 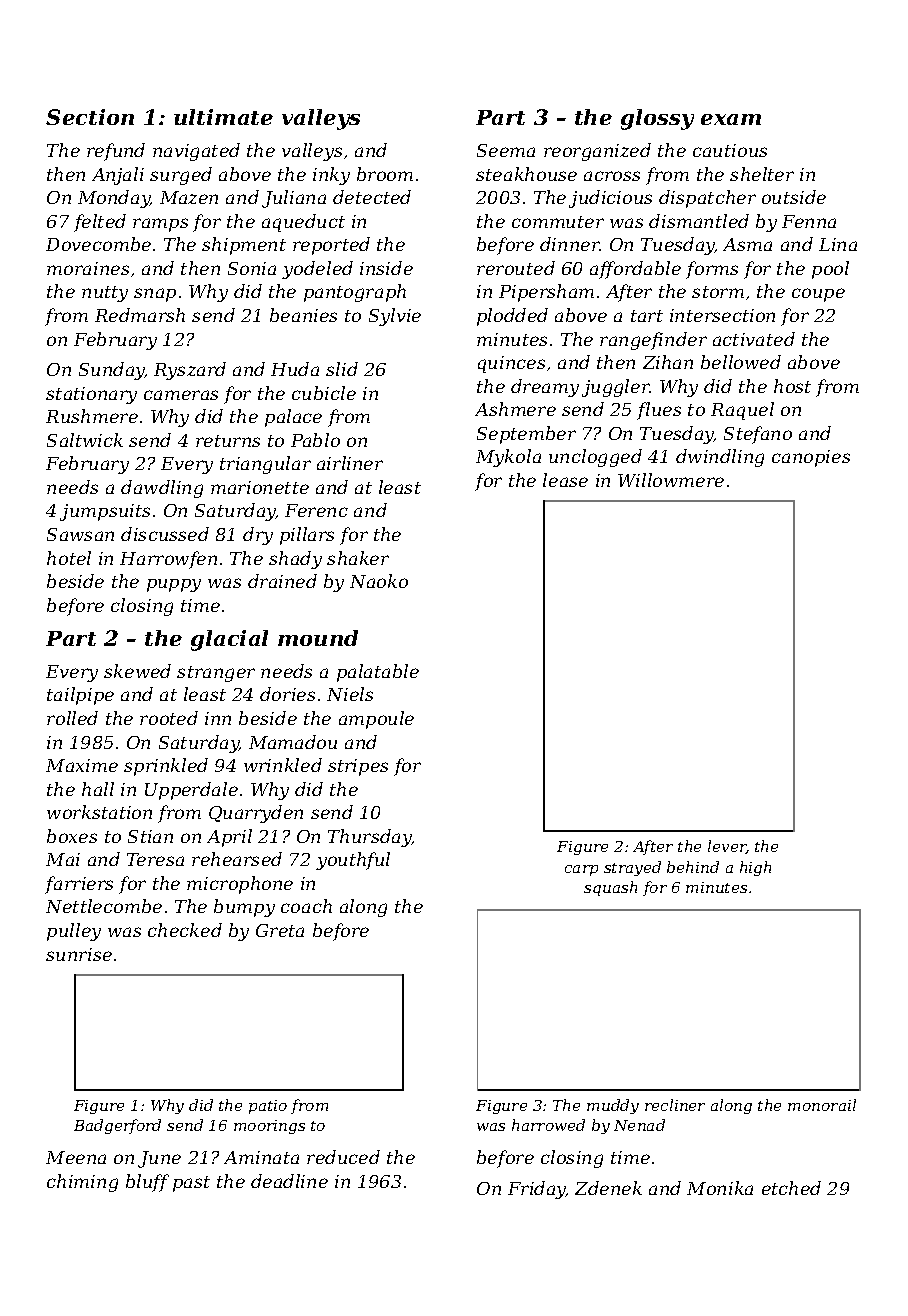 I want to click on lever, so click(x=727, y=847).
